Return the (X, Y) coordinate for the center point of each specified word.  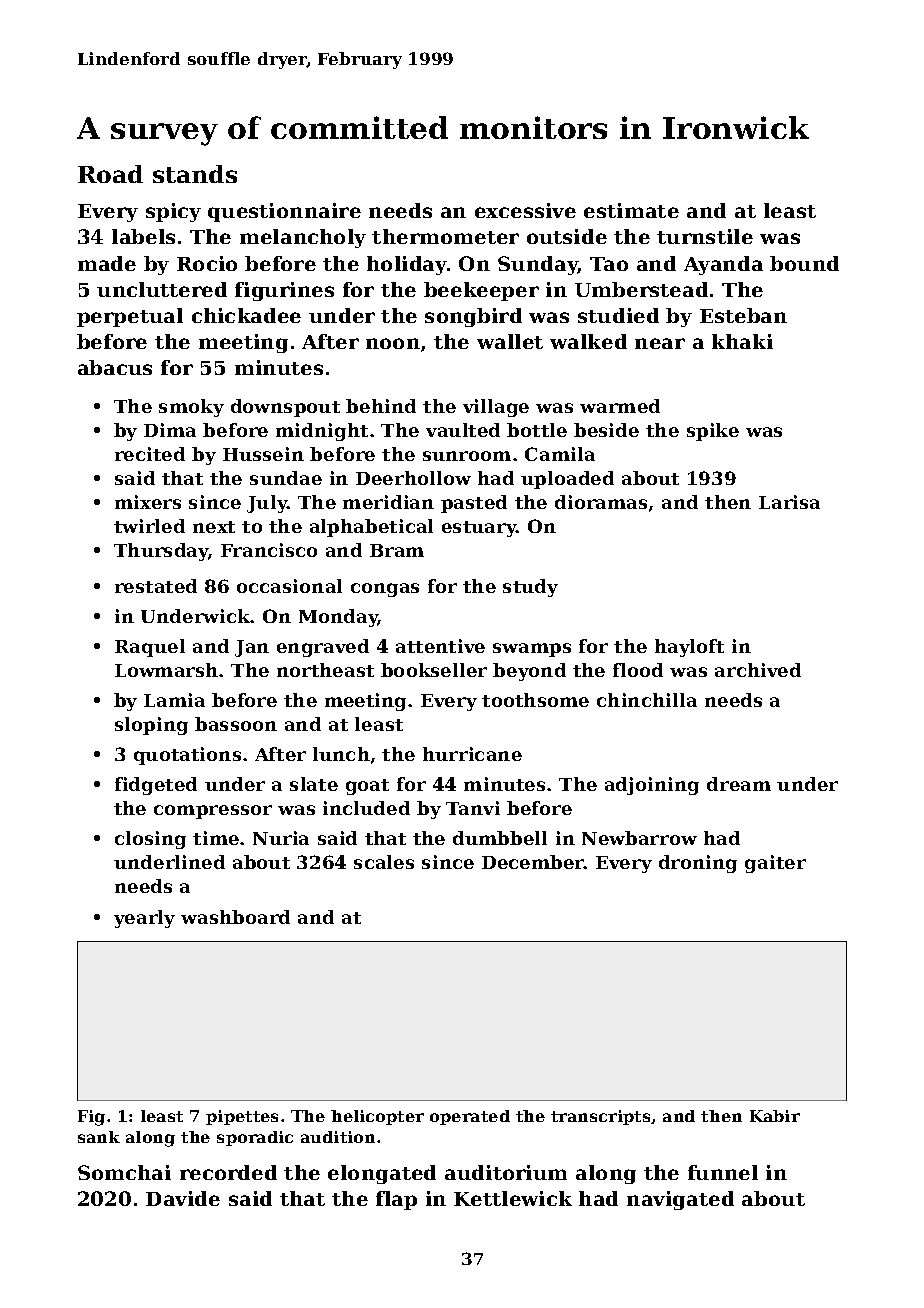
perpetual (130, 317)
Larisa (789, 502)
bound (804, 263)
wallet (510, 341)
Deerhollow (413, 478)
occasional (289, 586)
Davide (183, 1198)
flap (396, 1200)
